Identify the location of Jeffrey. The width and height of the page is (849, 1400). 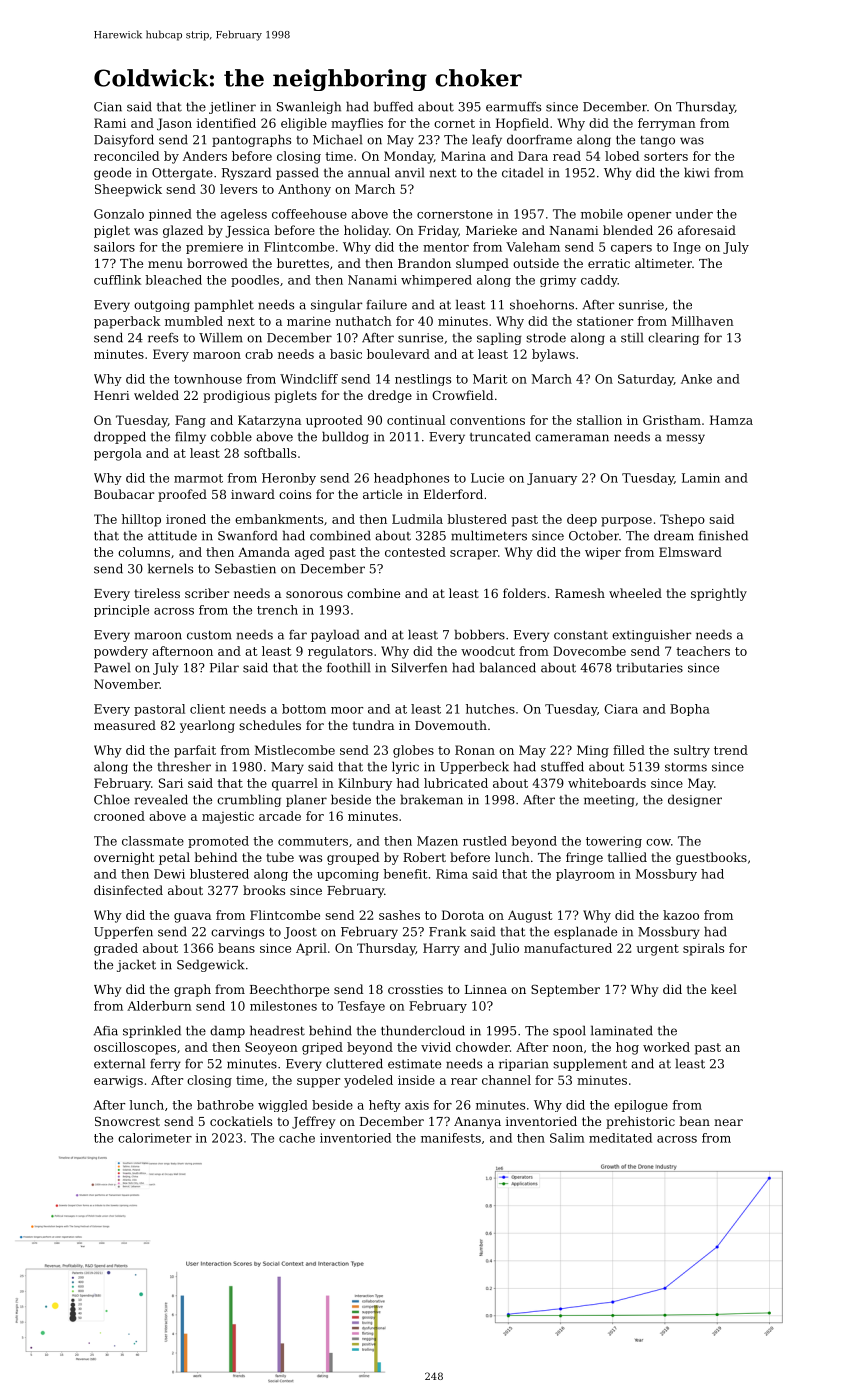
(313, 1122).
